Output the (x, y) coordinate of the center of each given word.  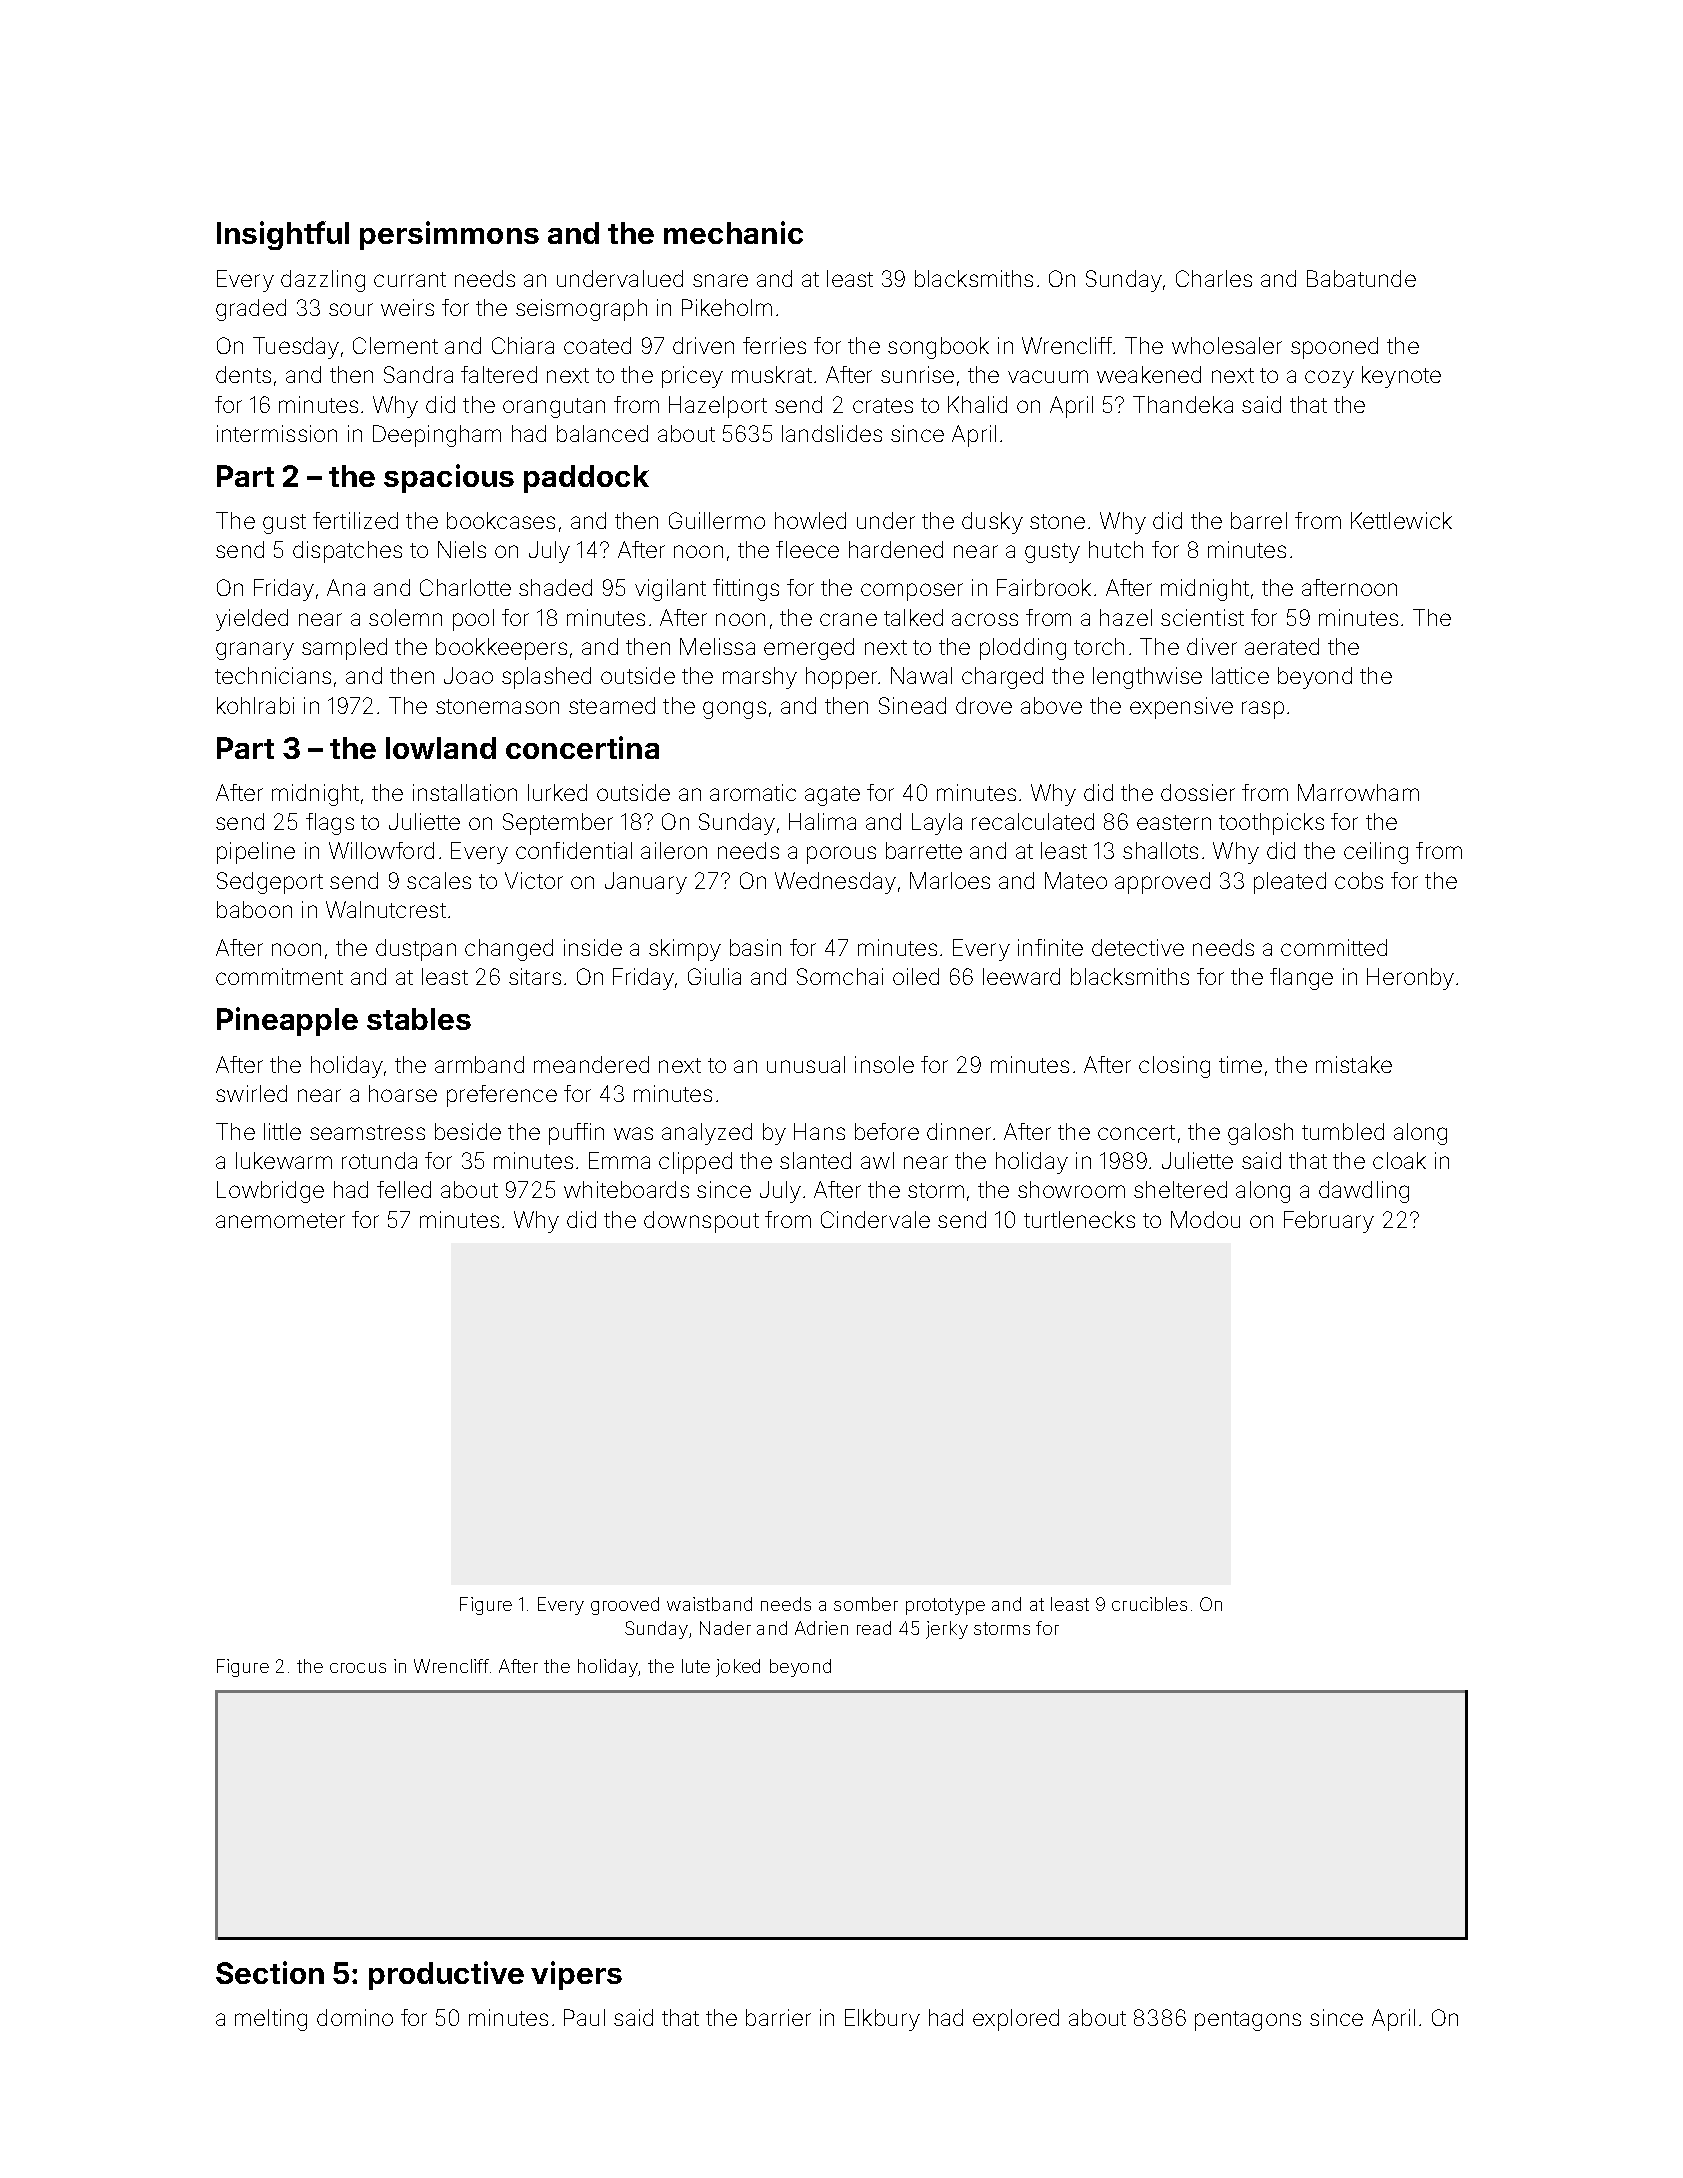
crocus (358, 1668)
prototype (945, 1606)
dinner (959, 1131)
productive (446, 1975)
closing (1174, 1067)
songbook (938, 348)
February (1329, 1222)
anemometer (280, 1220)
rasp (1263, 710)
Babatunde (1361, 278)
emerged (809, 649)
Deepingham (437, 436)
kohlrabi (255, 705)
